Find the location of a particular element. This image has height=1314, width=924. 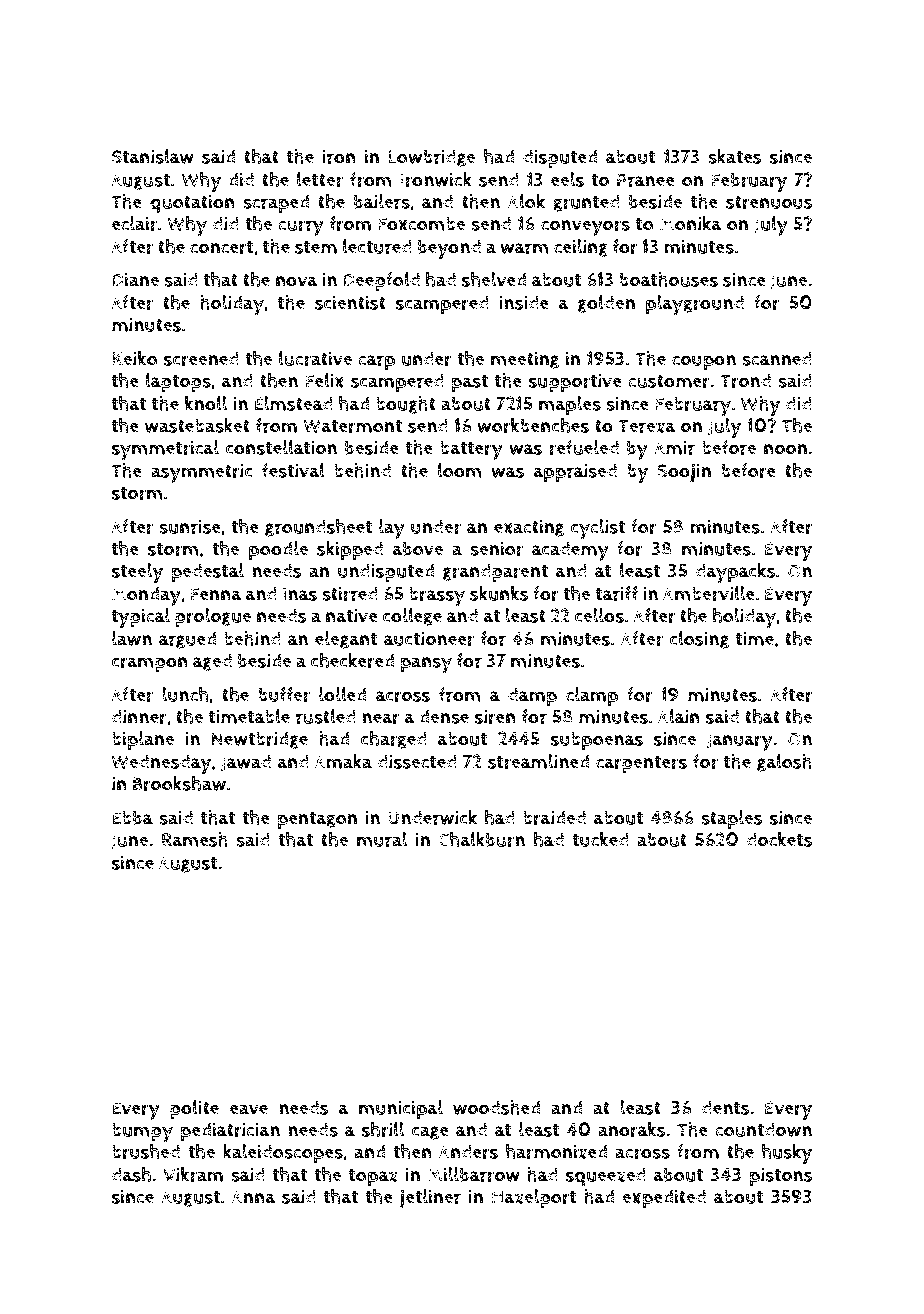

Stanislaw is located at coordinates (153, 156).
